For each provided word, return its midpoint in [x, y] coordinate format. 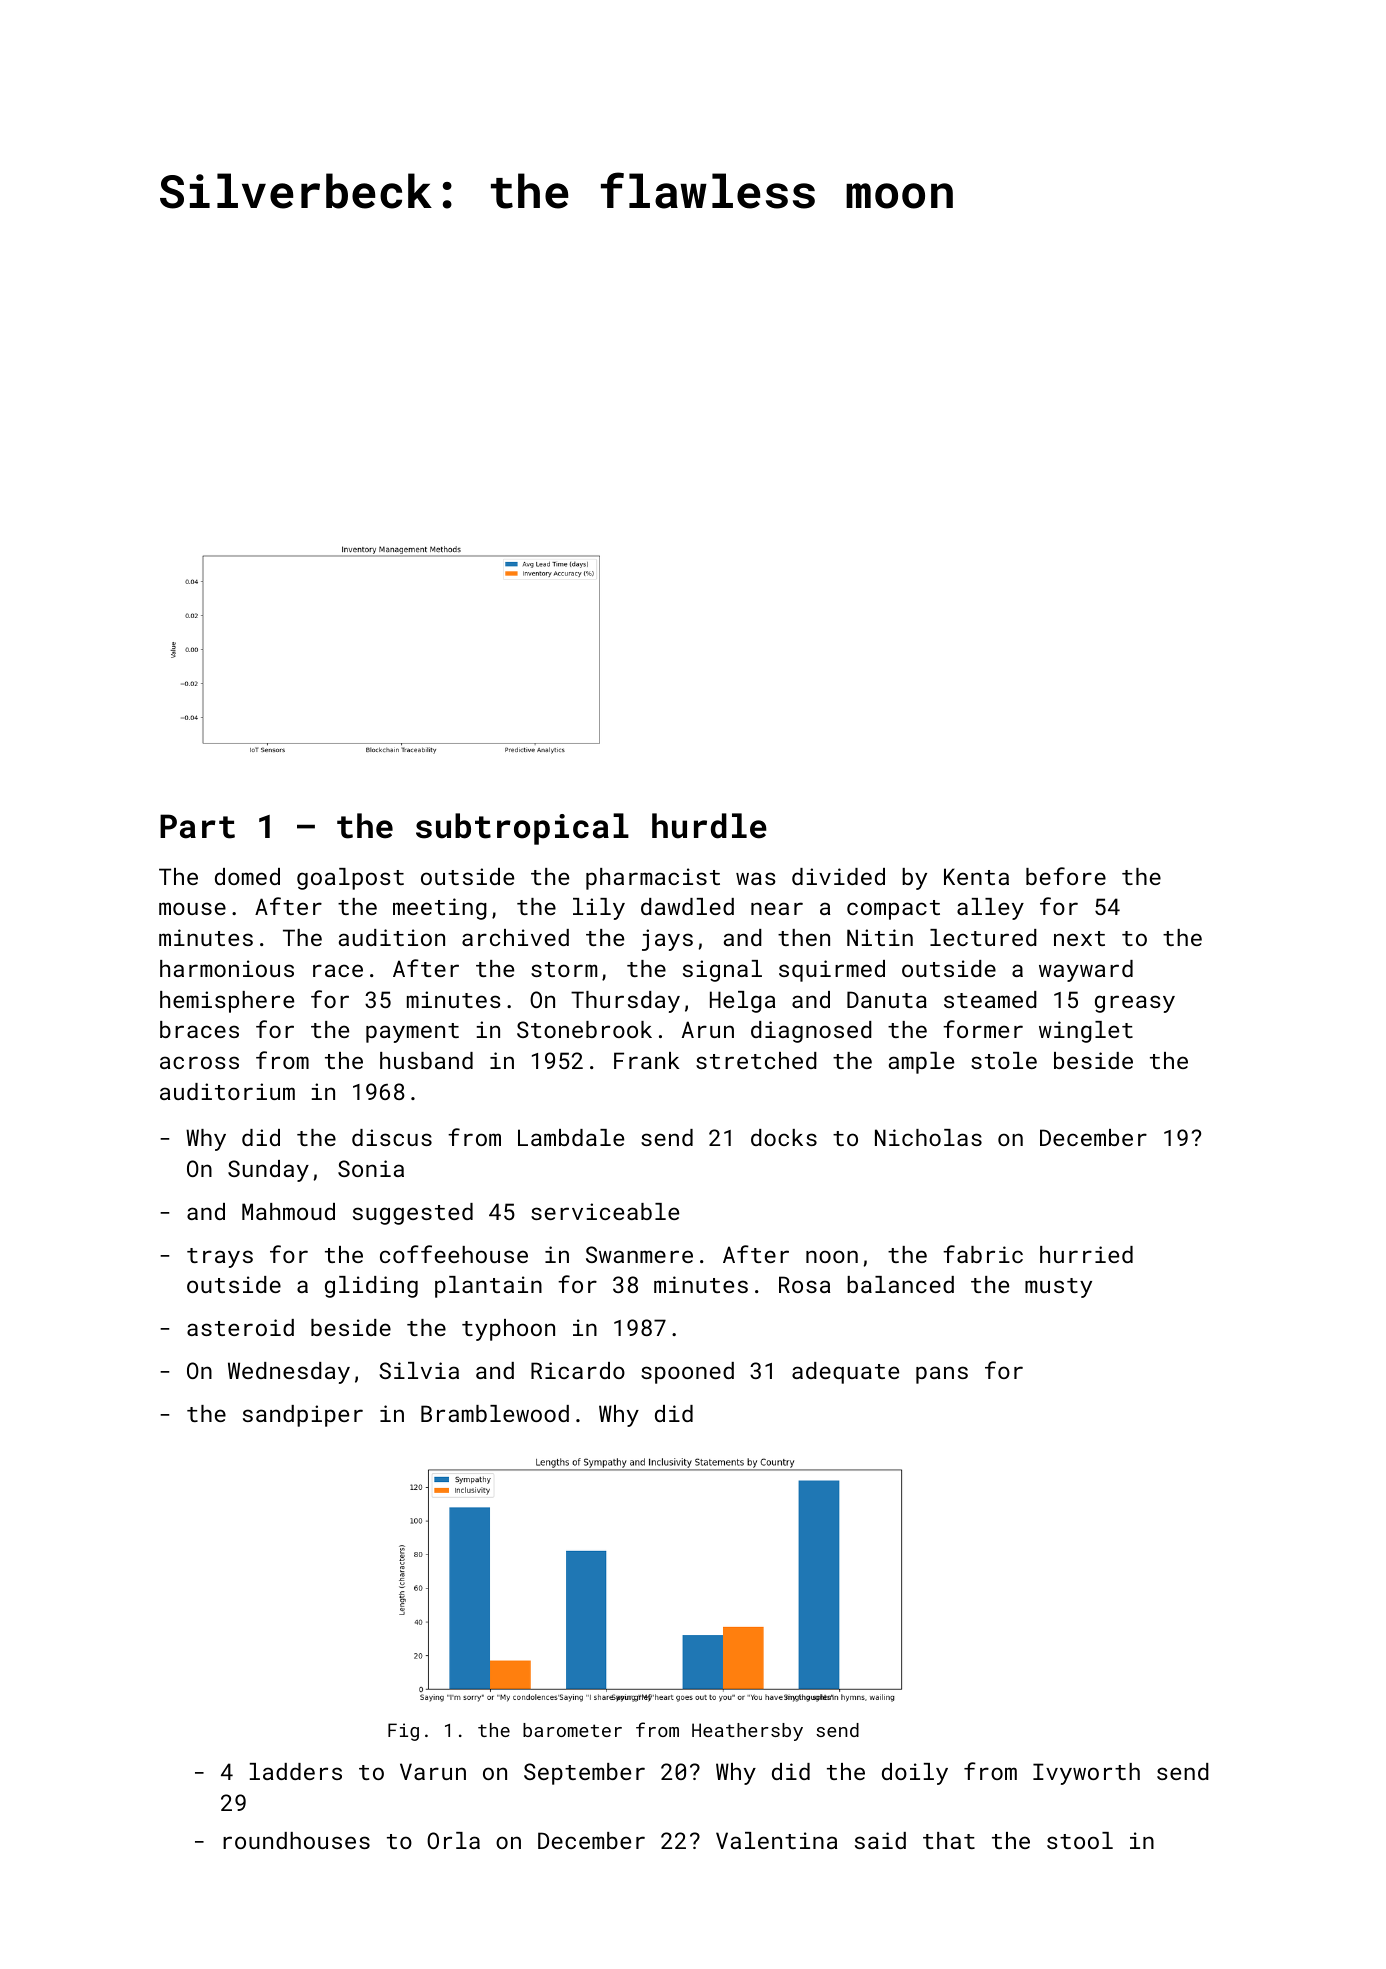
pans [942, 1375]
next [1079, 938]
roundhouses [296, 1840]
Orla [453, 1840]
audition [392, 937]
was [756, 878]
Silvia [419, 1370]
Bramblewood [495, 1413]
